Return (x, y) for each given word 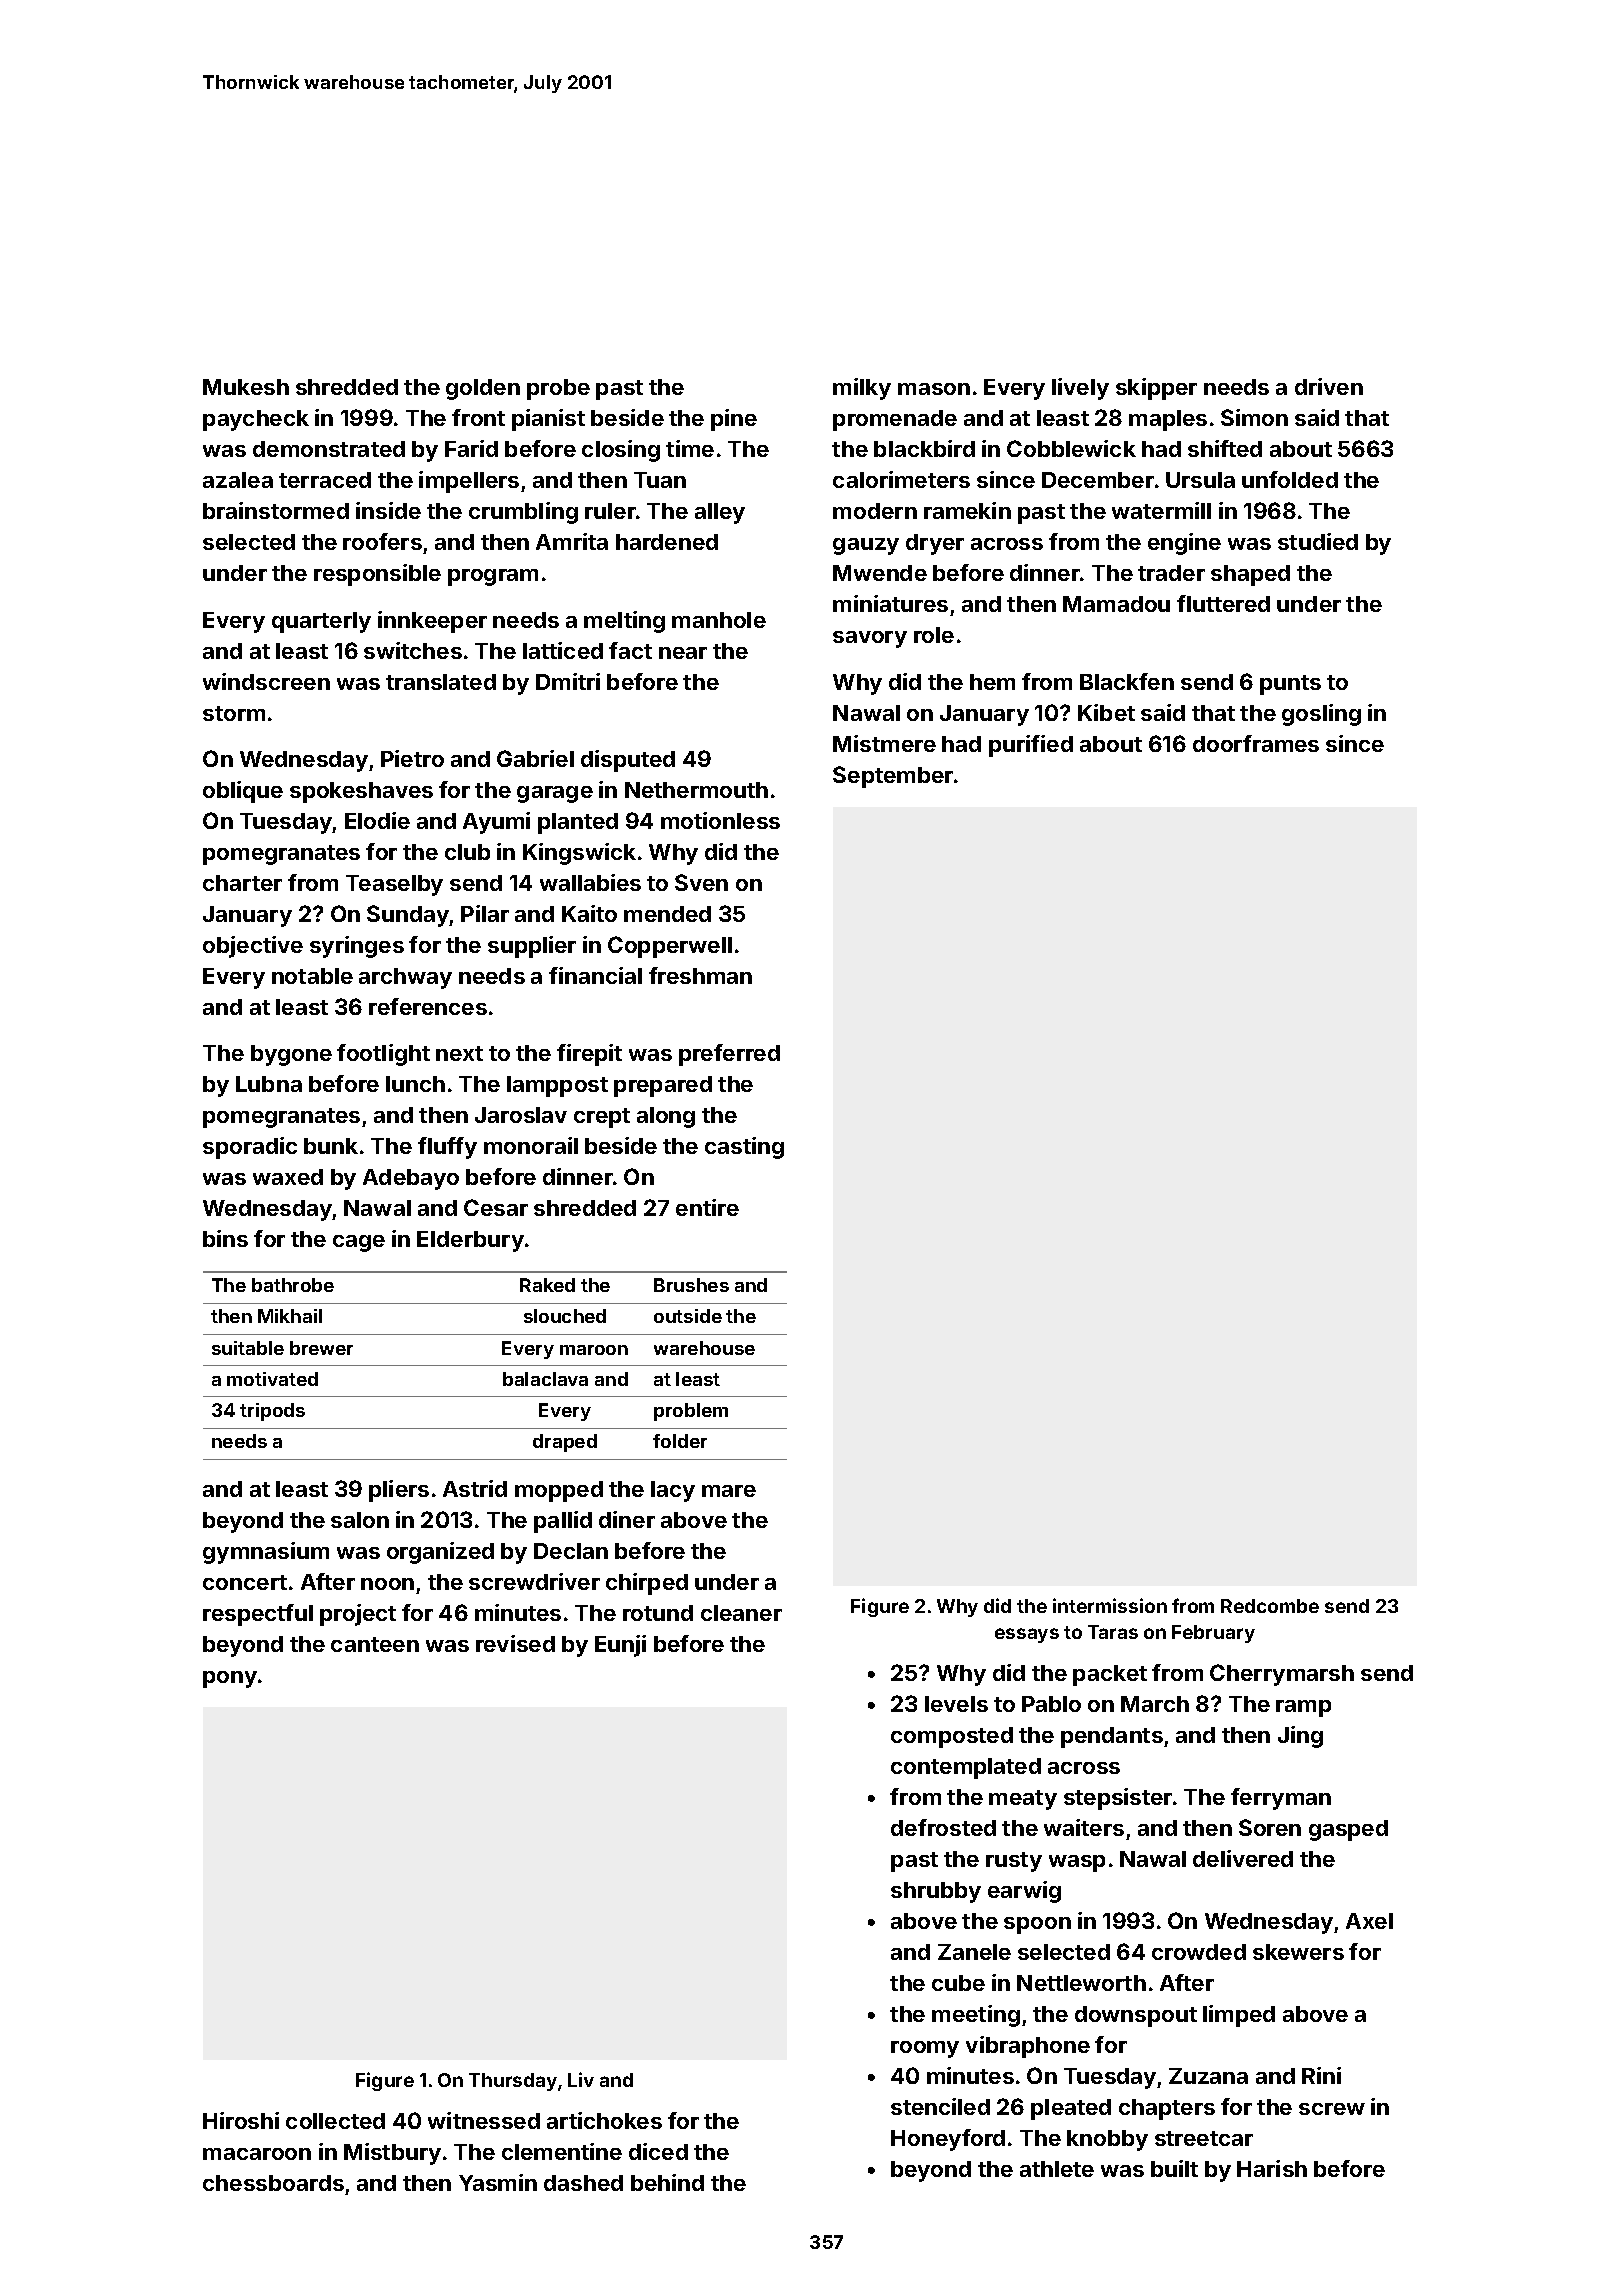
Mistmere (884, 743)
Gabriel (535, 758)
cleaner (741, 1613)
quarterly (321, 622)
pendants (1112, 1737)
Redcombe (1270, 1606)
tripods (272, 1412)
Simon (1254, 417)
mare (729, 1491)
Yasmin (498, 2182)
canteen (375, 1644)
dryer (935, 544)
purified (1031, 746)
